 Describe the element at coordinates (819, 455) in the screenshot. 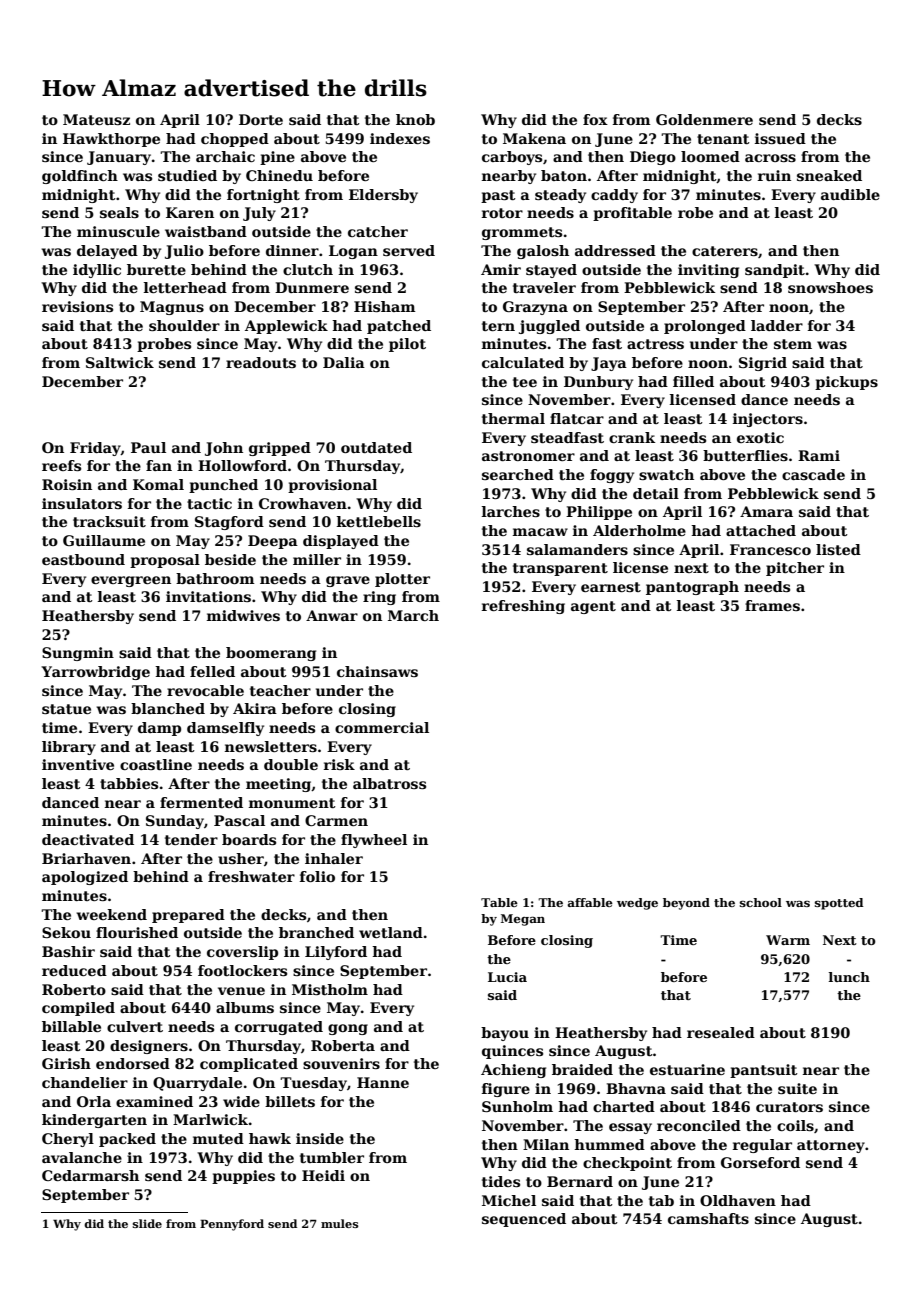

I see `Rami` at that location.
